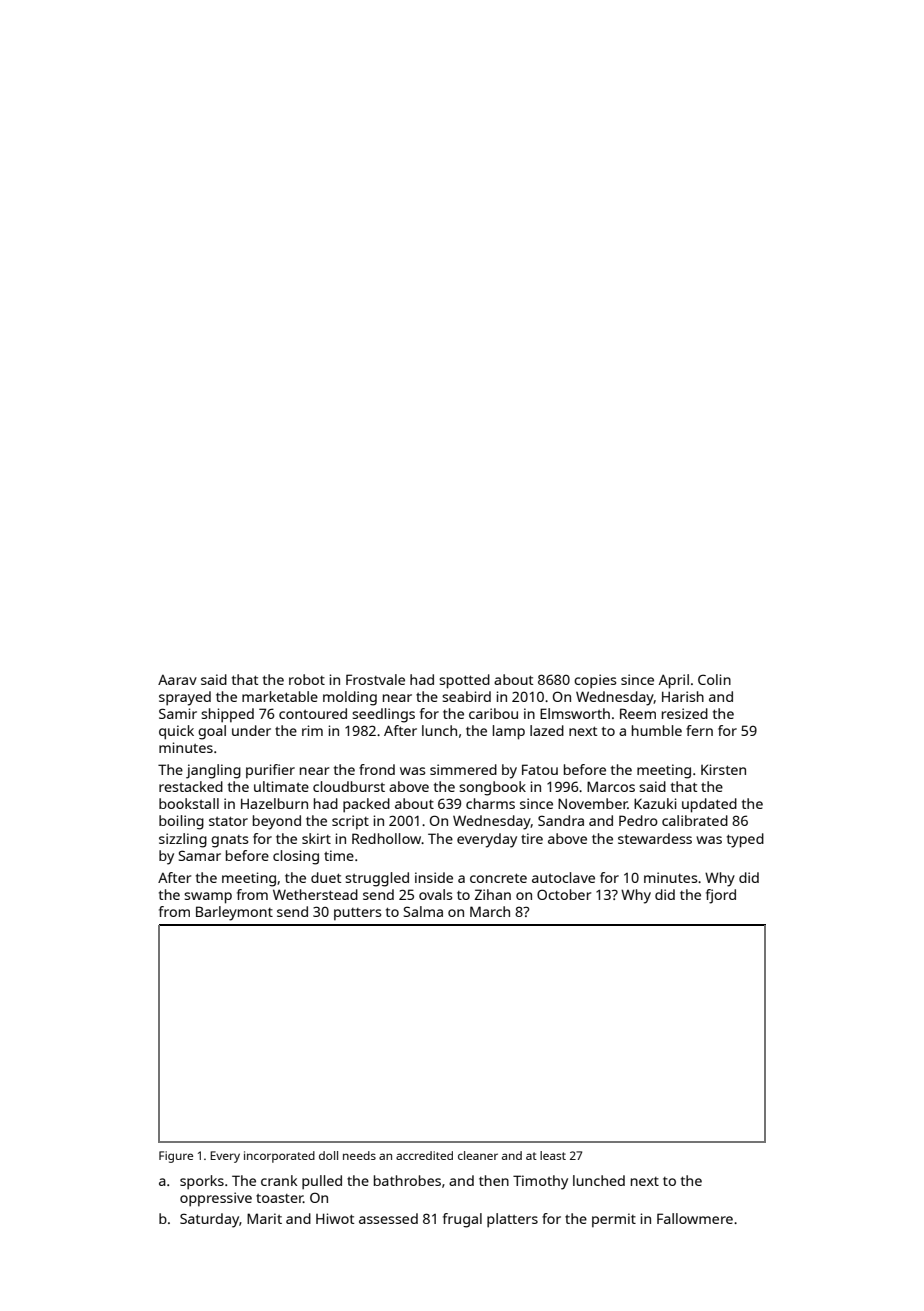 The width and height of the page is (924, 1311). Describe the element at coordinates (357, 914) in the page. I see `putters` at that location.
